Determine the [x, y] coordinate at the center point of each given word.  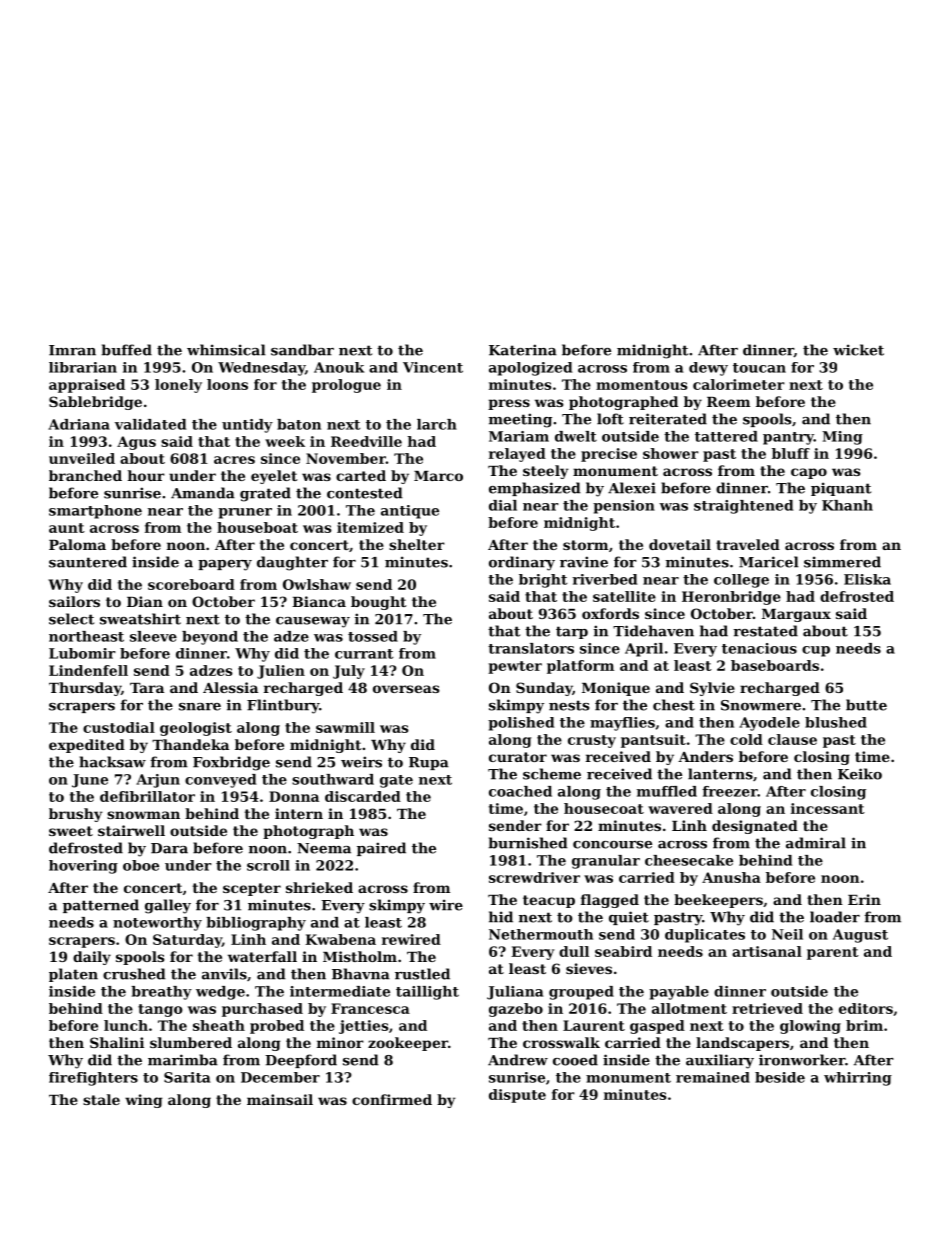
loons [227, 384]
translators [531, 648]
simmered [842, 562]
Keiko [860, 774]
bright [543, 581]
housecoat [604, 808]
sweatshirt [140, 619]
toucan [759, 368]
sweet [71, 831]
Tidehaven [653, 631]
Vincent [433, 367]
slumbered [191, 1042]
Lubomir [82, 653]
